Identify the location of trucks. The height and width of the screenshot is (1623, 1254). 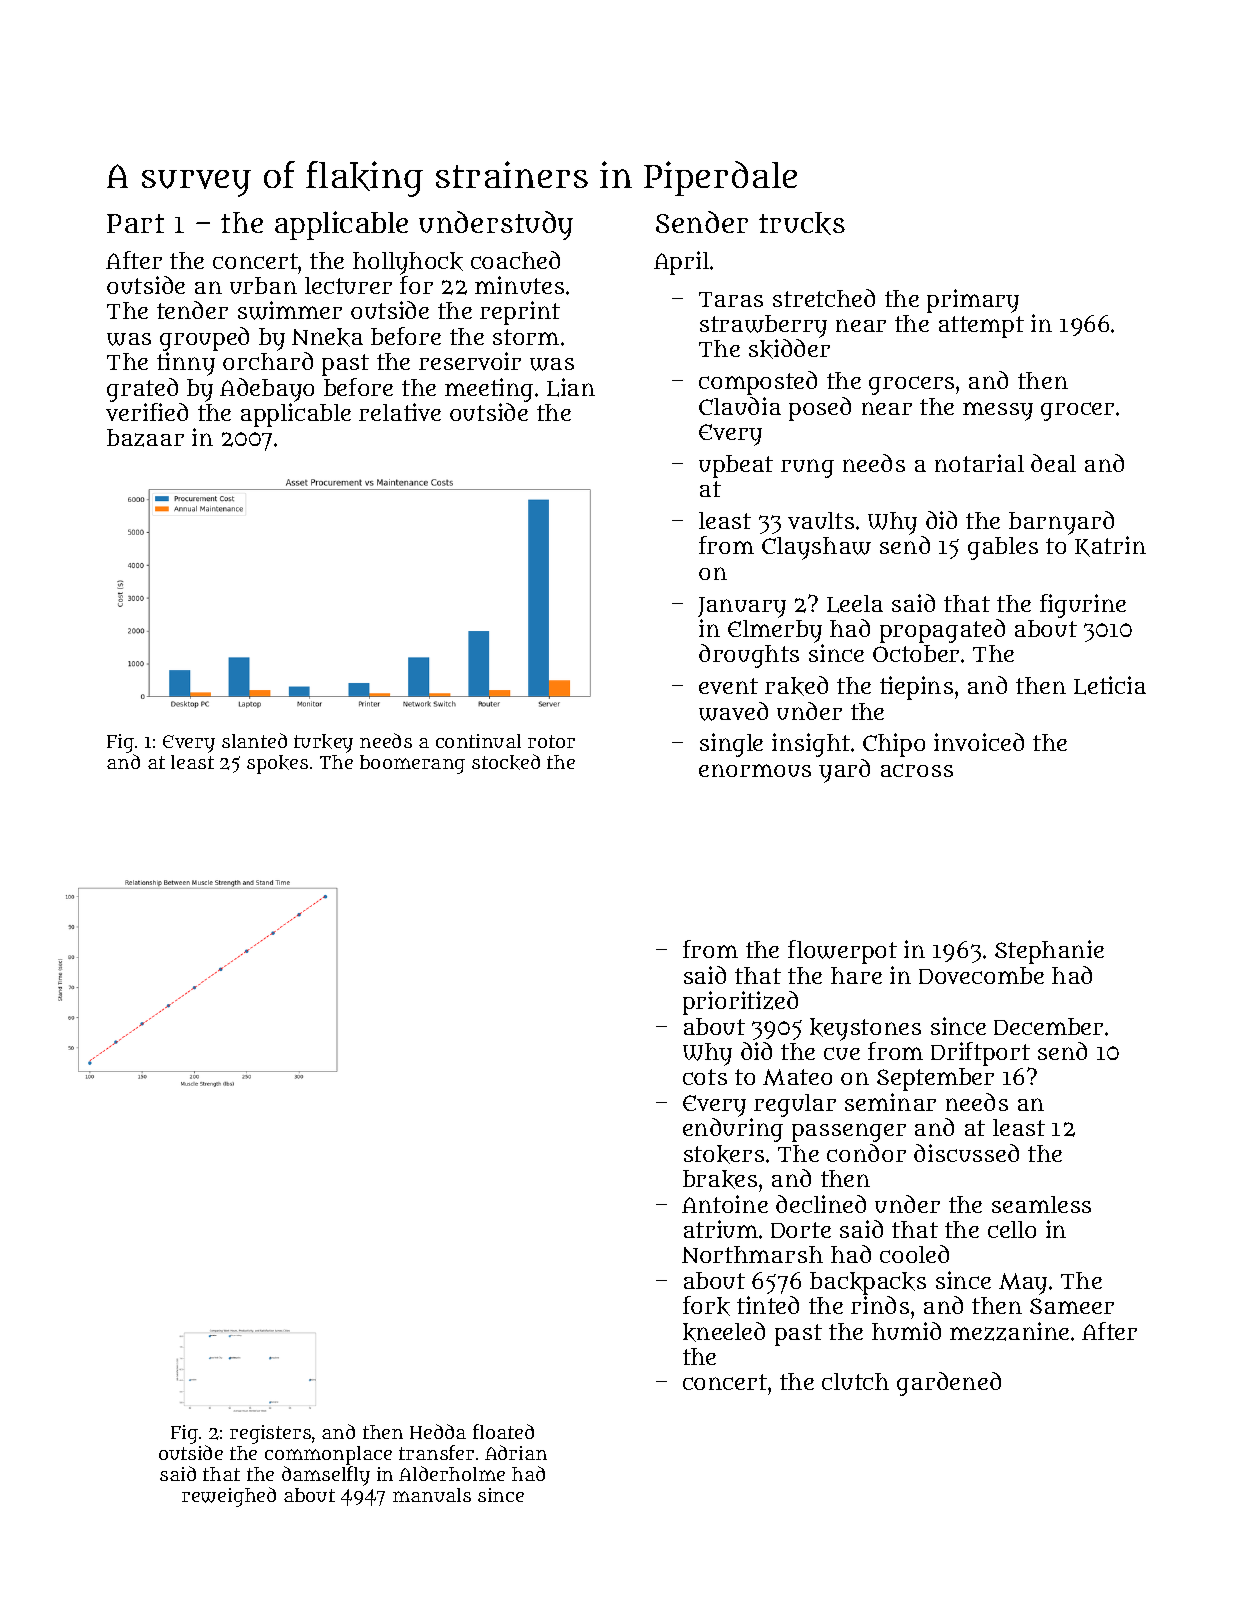
(802, 223).
